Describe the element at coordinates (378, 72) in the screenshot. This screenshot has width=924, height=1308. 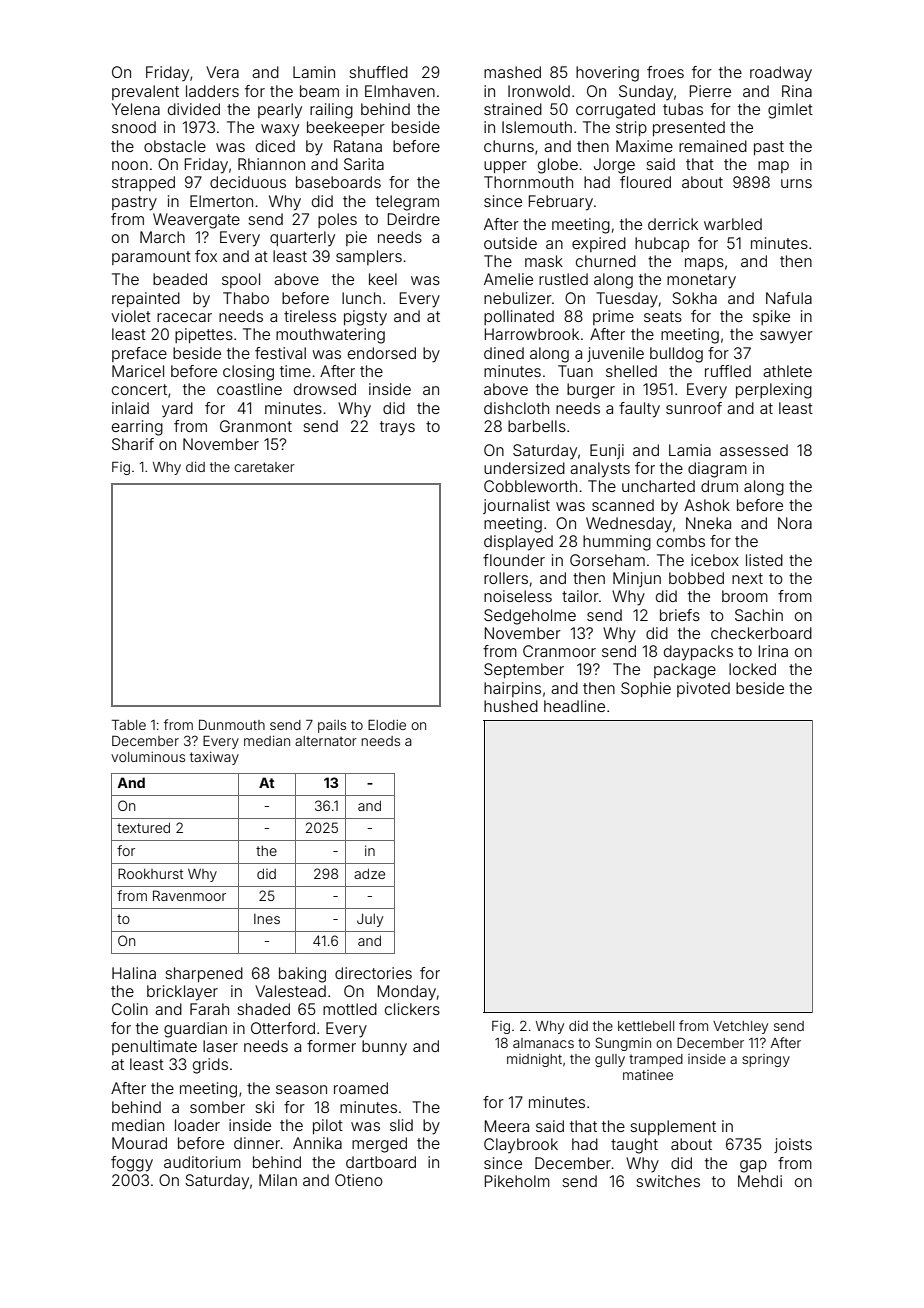
I see `shuffled` at that location.
